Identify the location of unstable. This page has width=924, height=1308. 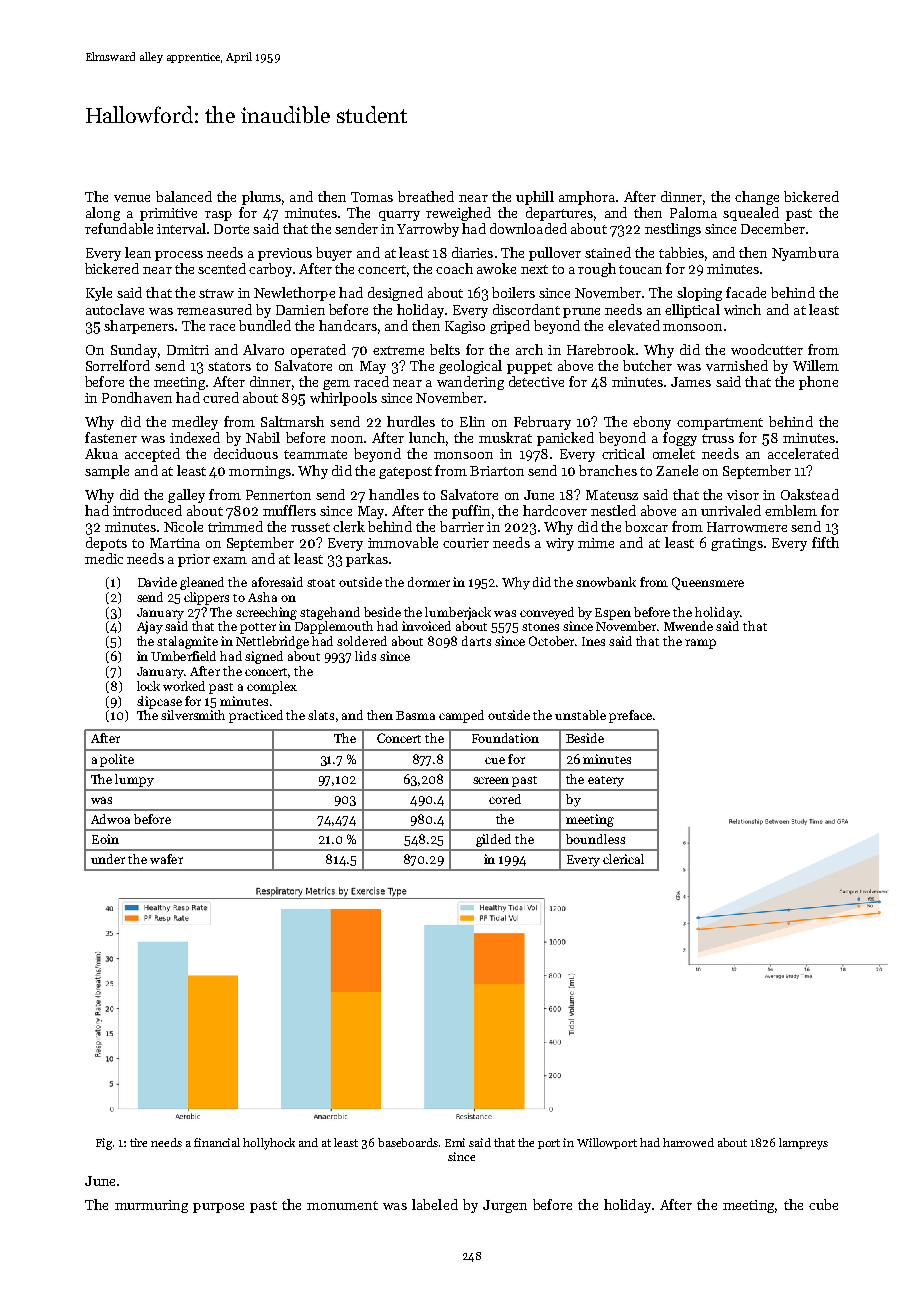
(580, 715).
